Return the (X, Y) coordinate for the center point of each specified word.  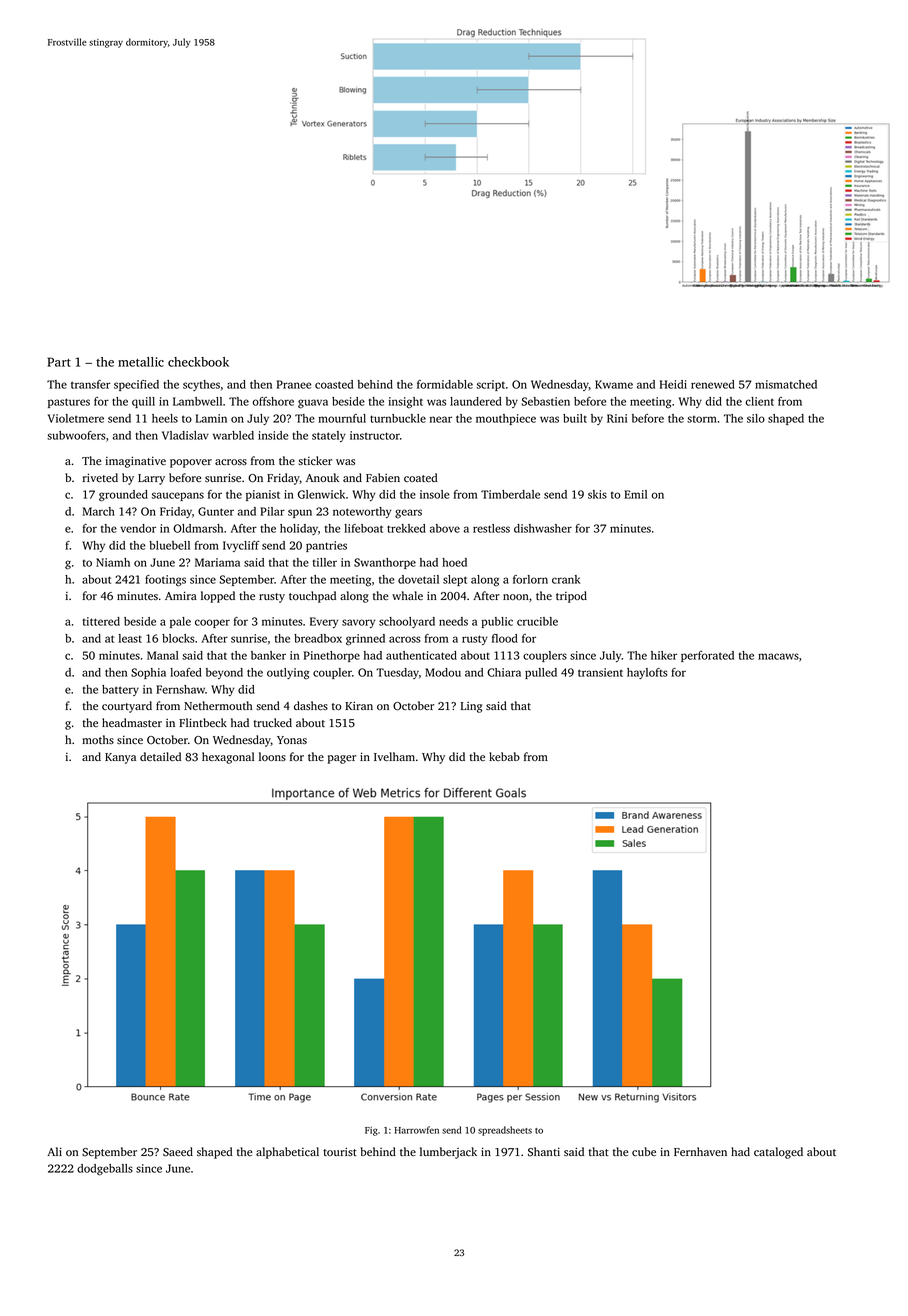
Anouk (322, 477)
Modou (443, 672)
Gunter (216, 511)
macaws (778, 656)
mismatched (786, 384)
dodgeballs (105, 1170)
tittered (101, 621)
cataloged (778, 1153)
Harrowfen (417, 1130)
